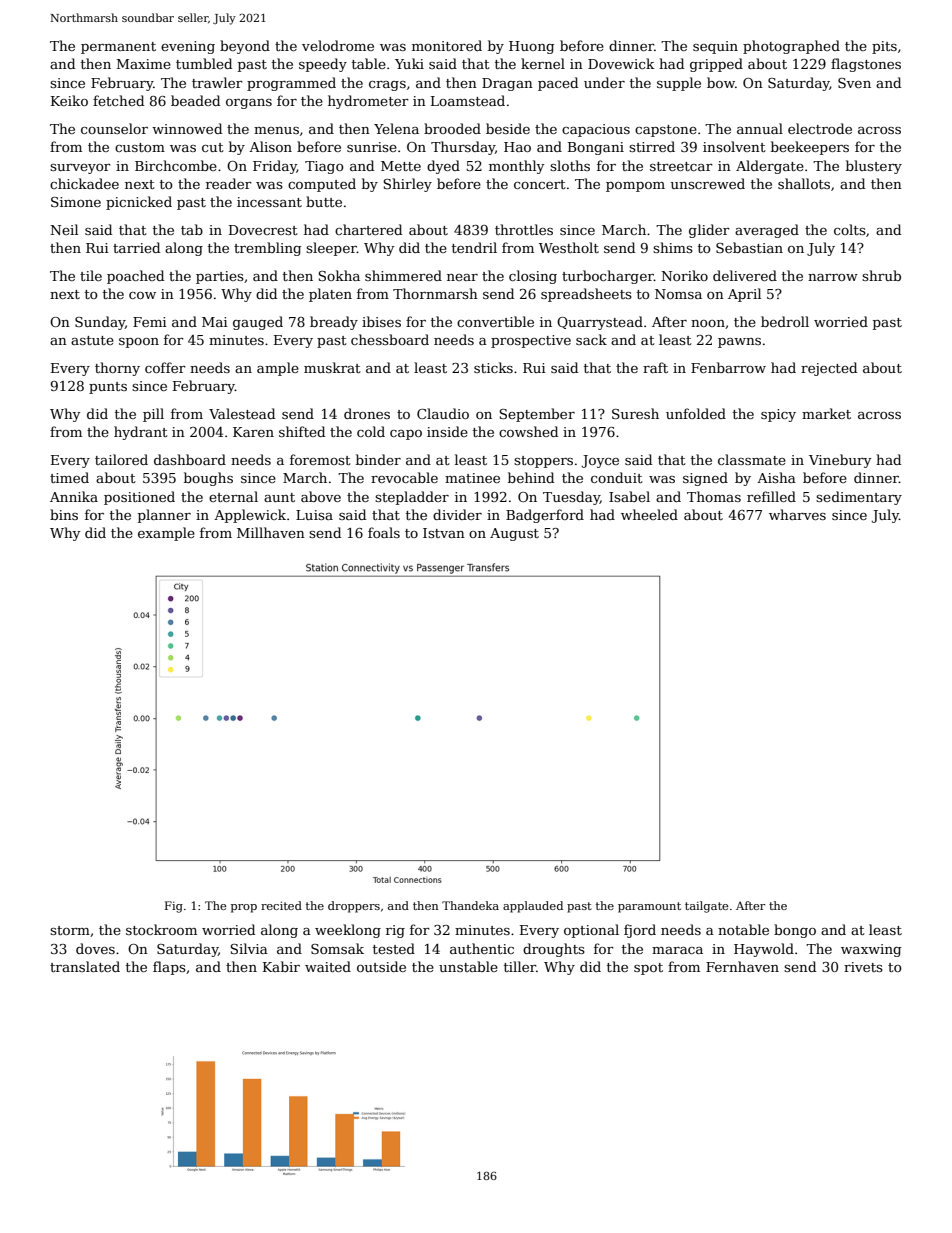 The height and width of the image is (1233, 952). Describe the element at coordinates (635, 413) in the image. I see `Suresh` at that location.
